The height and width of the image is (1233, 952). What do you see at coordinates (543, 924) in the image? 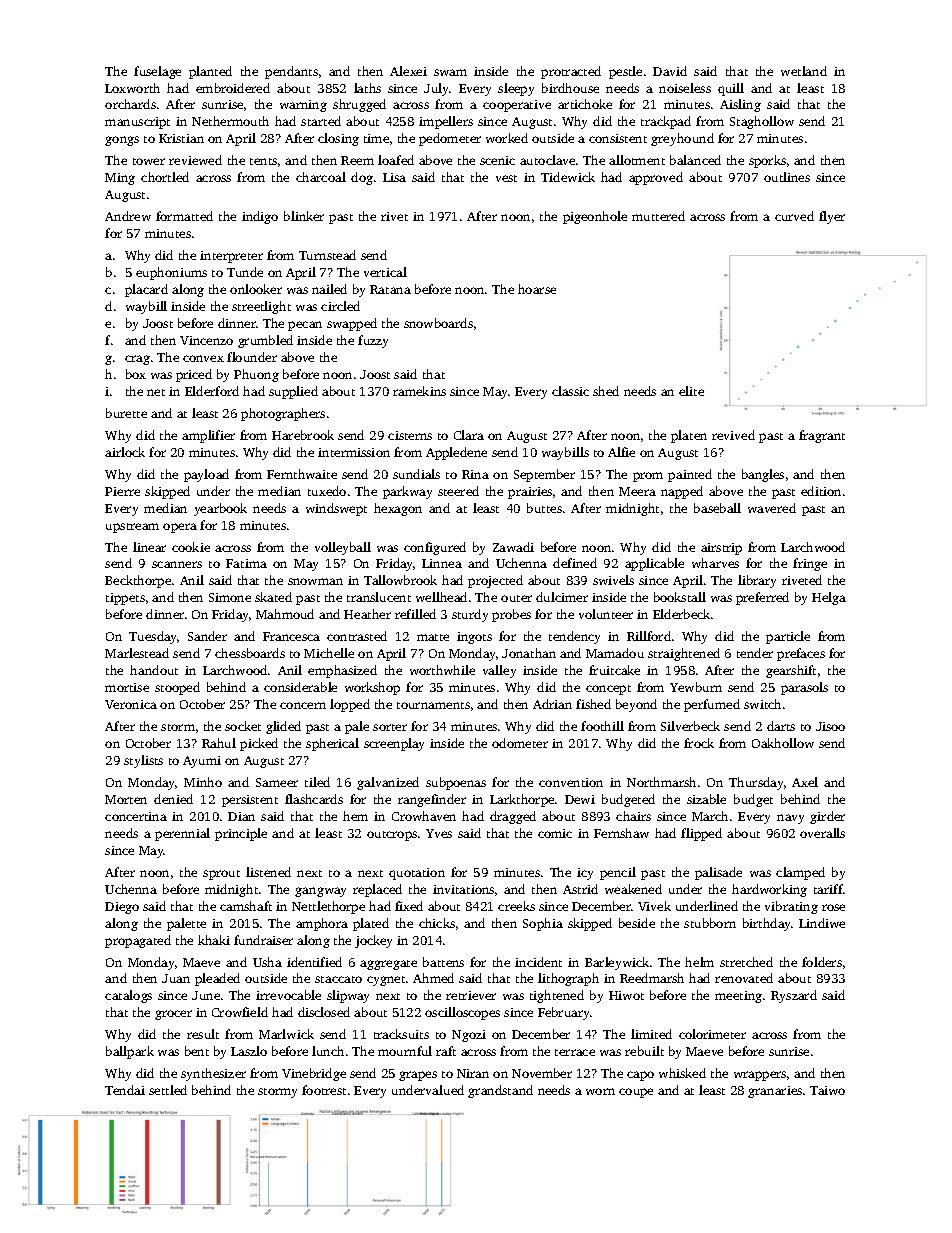
I see `Sophia` at bounding box center [543, 924].
